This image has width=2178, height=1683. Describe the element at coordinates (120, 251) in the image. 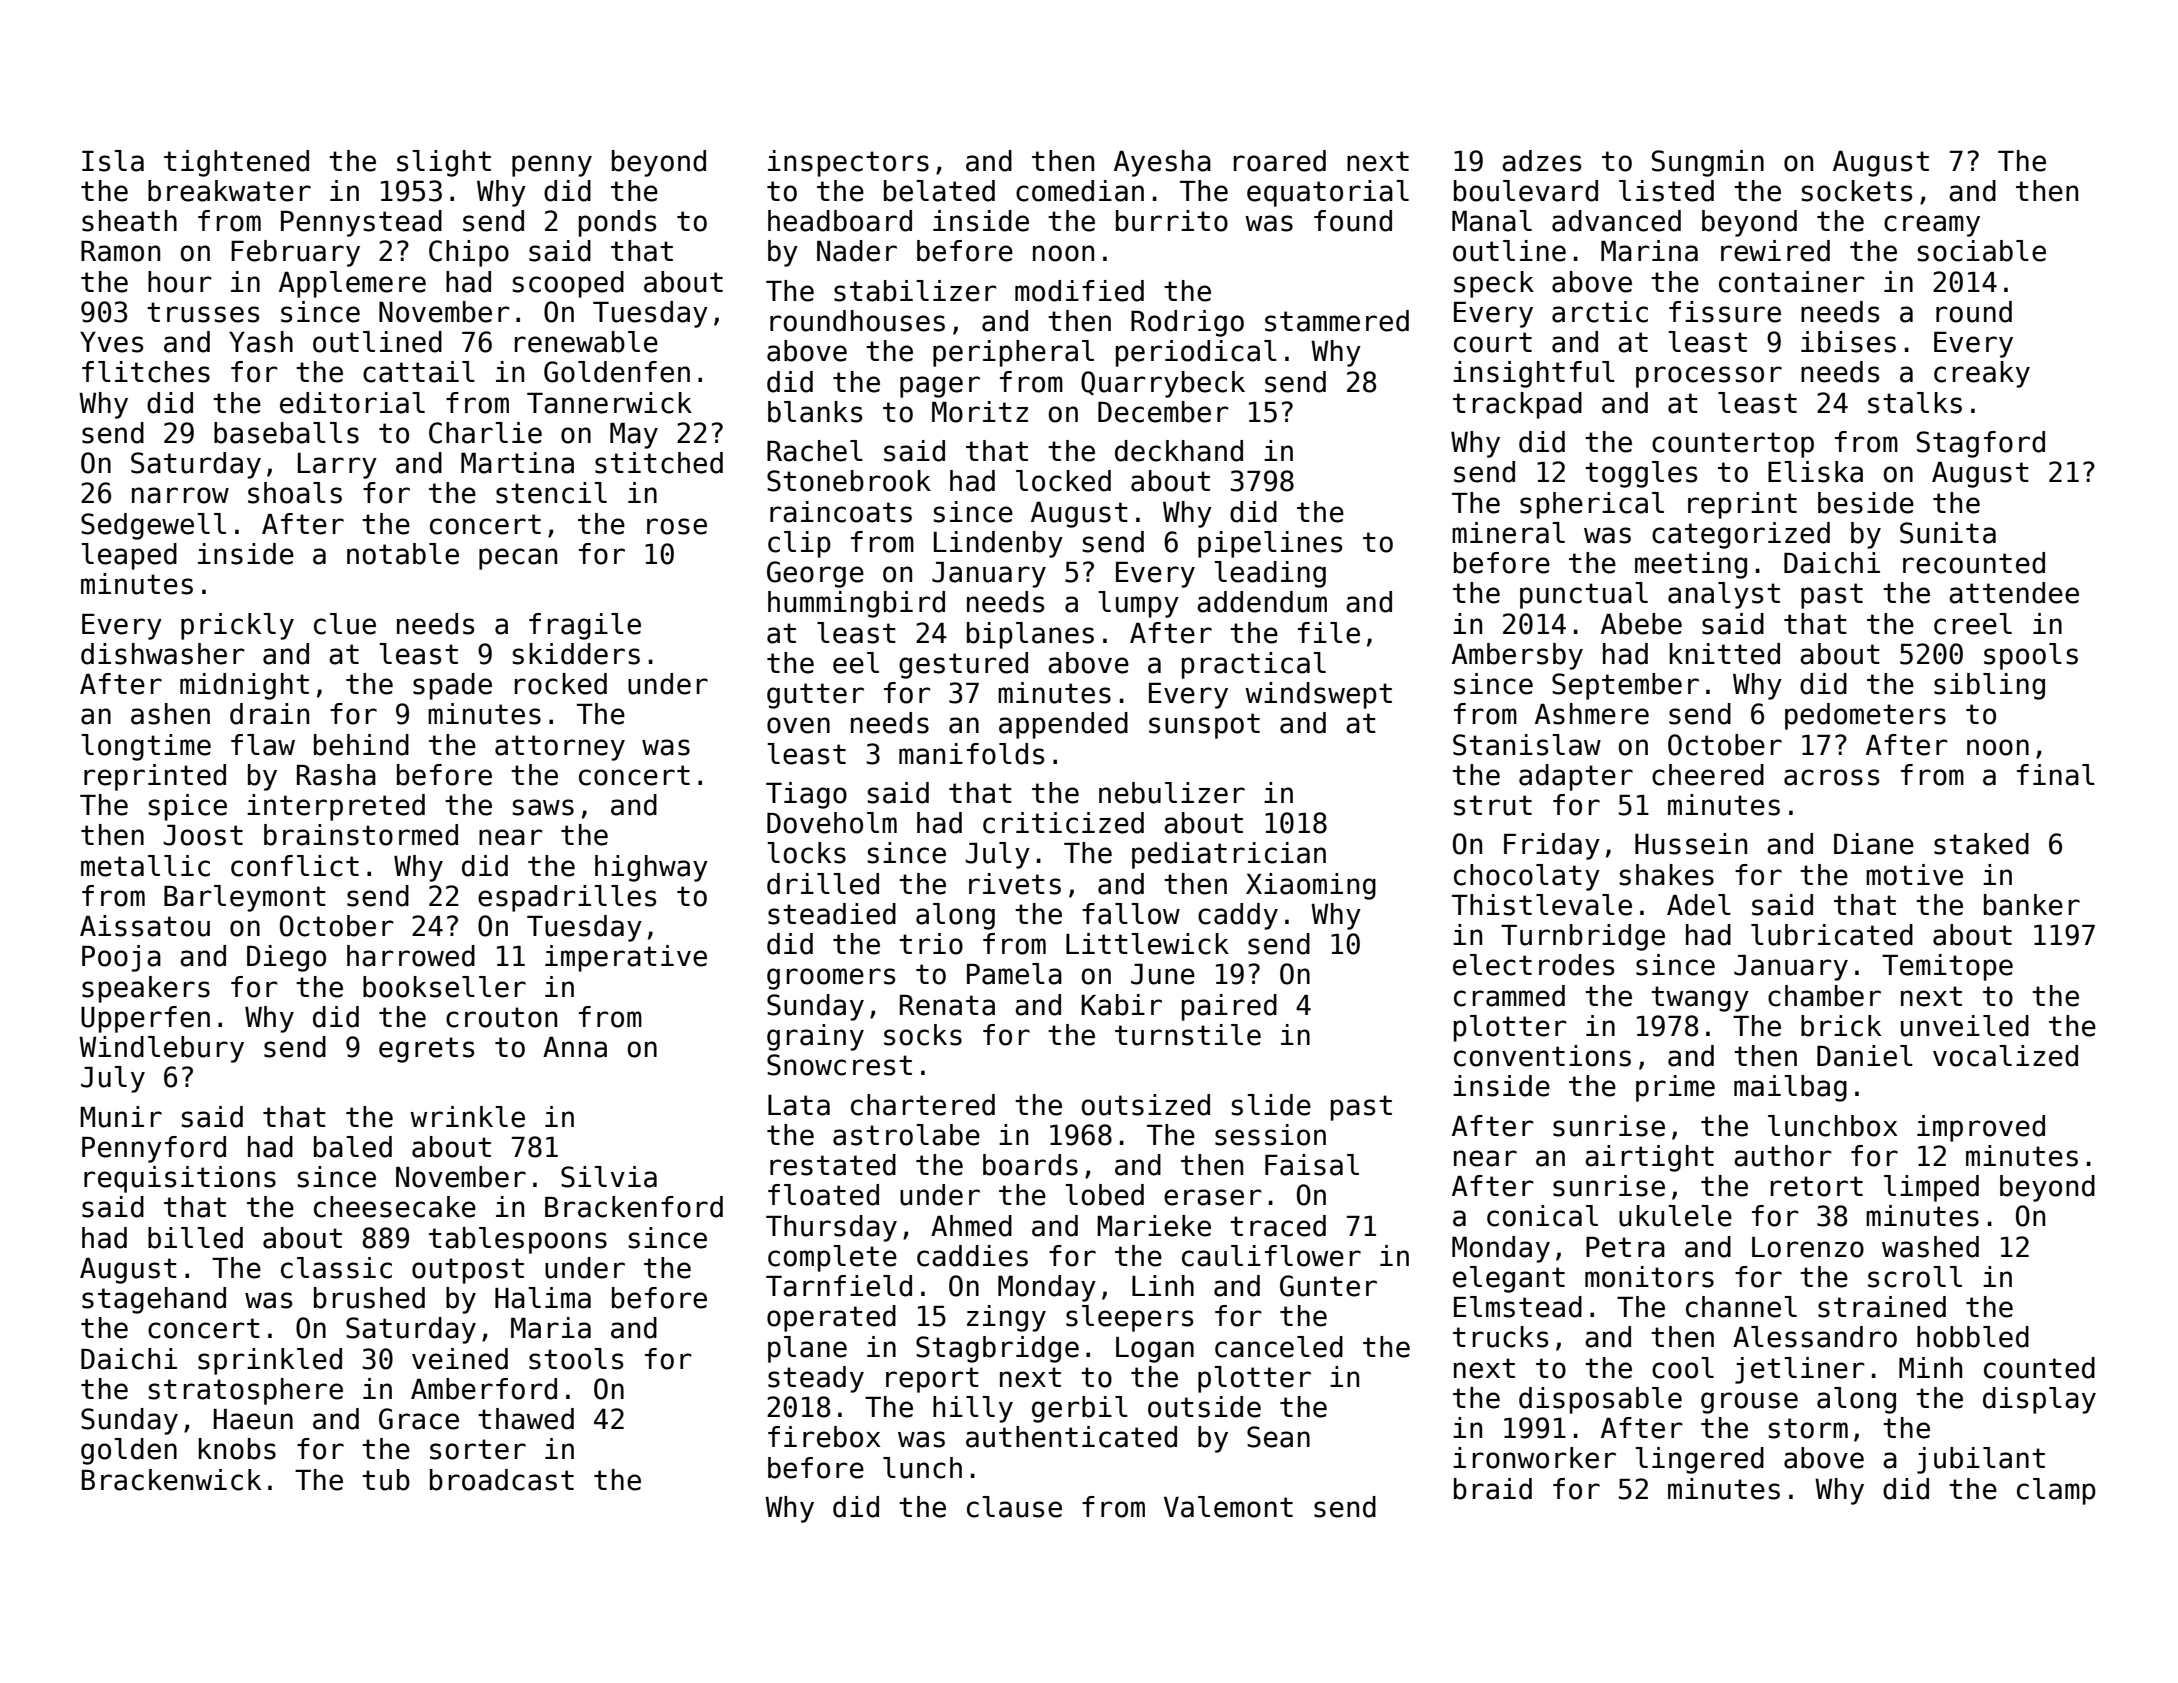

I see `Ramon` at that location.
